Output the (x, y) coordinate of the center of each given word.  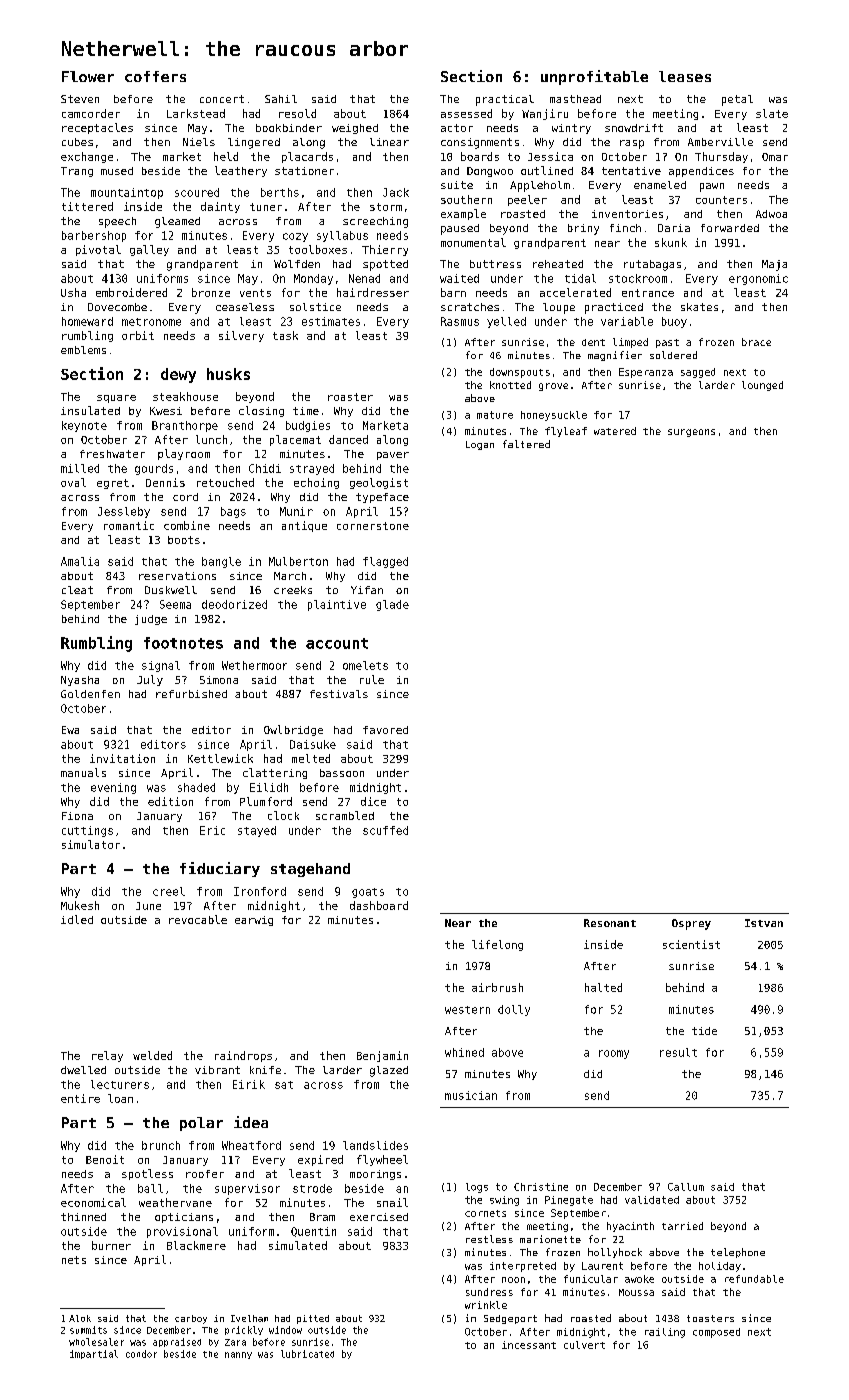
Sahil (281, 99)
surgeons (691, 433)
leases (685, 76)
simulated (298, 1245)
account (337, 643)
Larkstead (196, 113)
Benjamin (382, 1056)
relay (107, 1056)
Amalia (80, 561)
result (678, 1052)
